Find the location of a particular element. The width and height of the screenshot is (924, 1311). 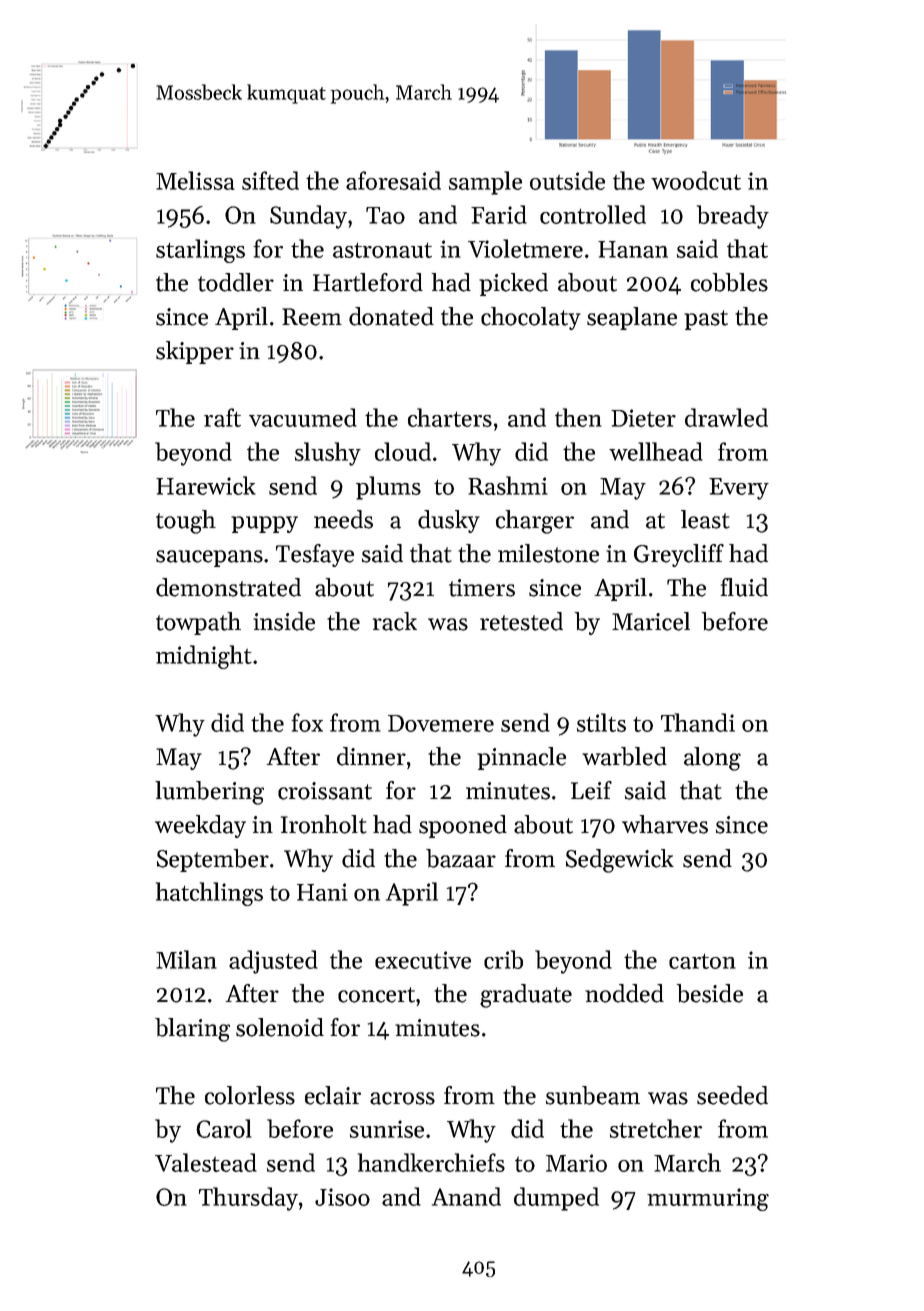

Jisoo is located at coordinates (342, 1197).
